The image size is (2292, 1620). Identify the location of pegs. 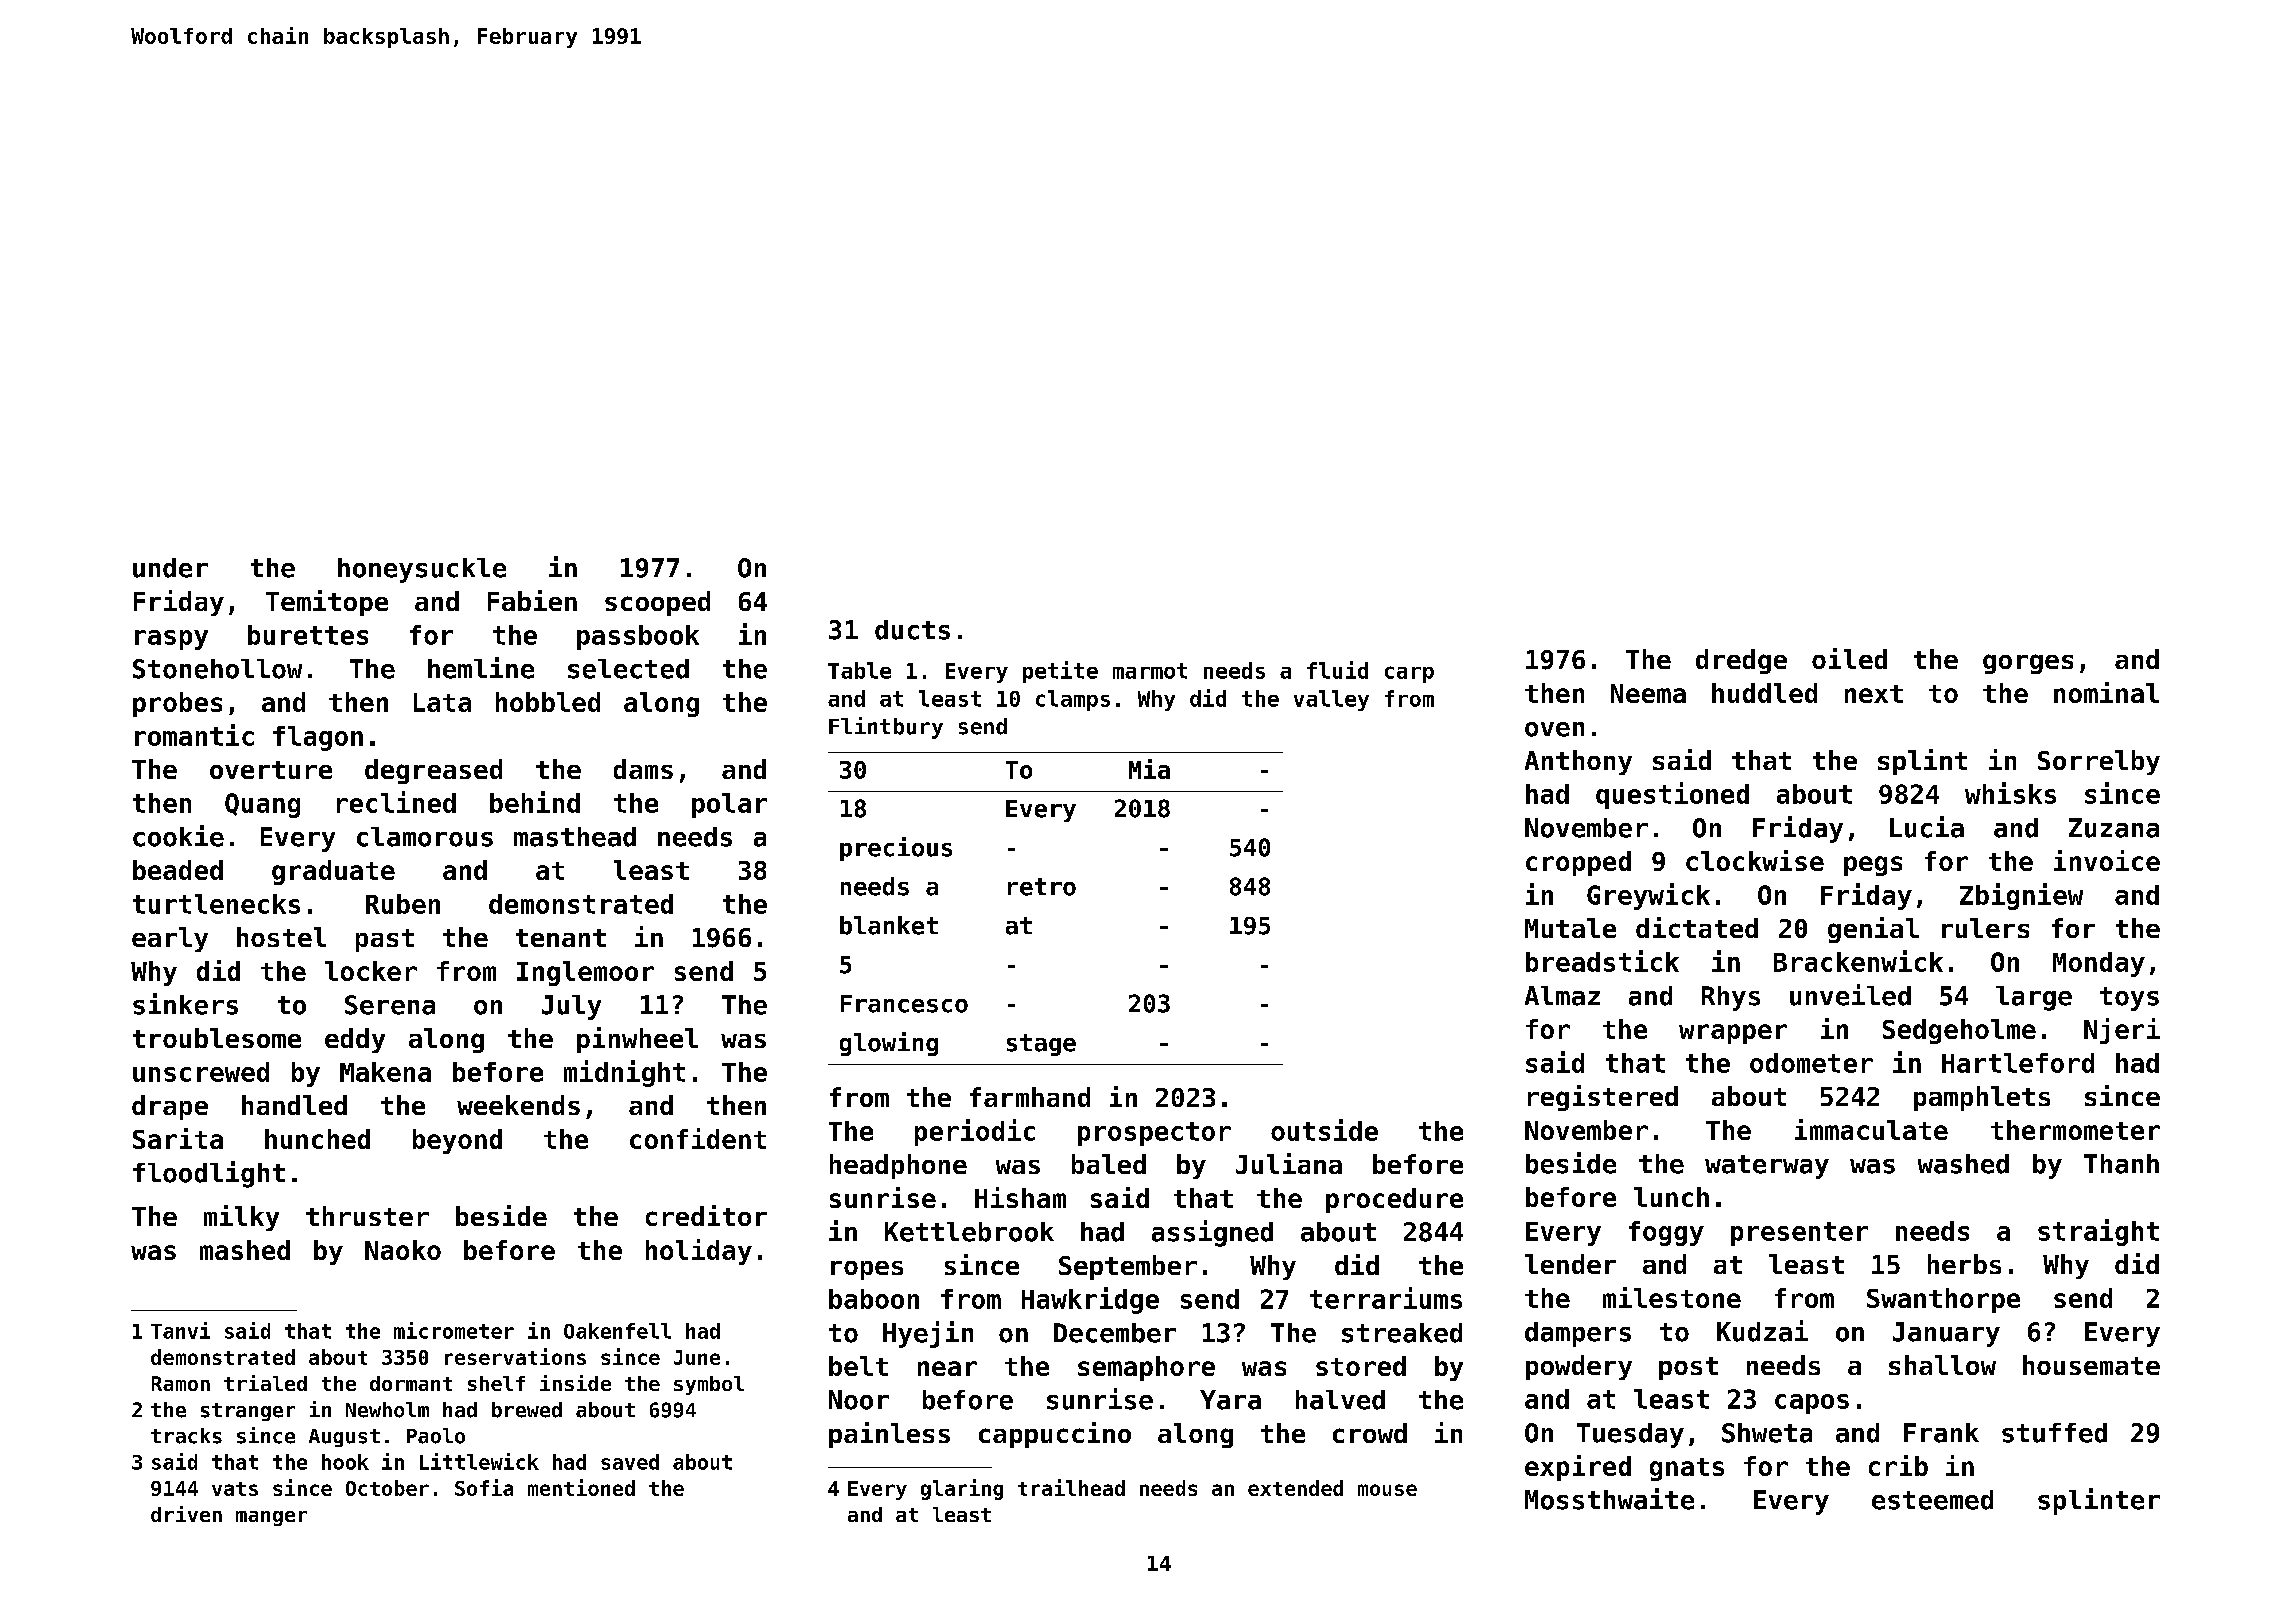
(1873, 866).
